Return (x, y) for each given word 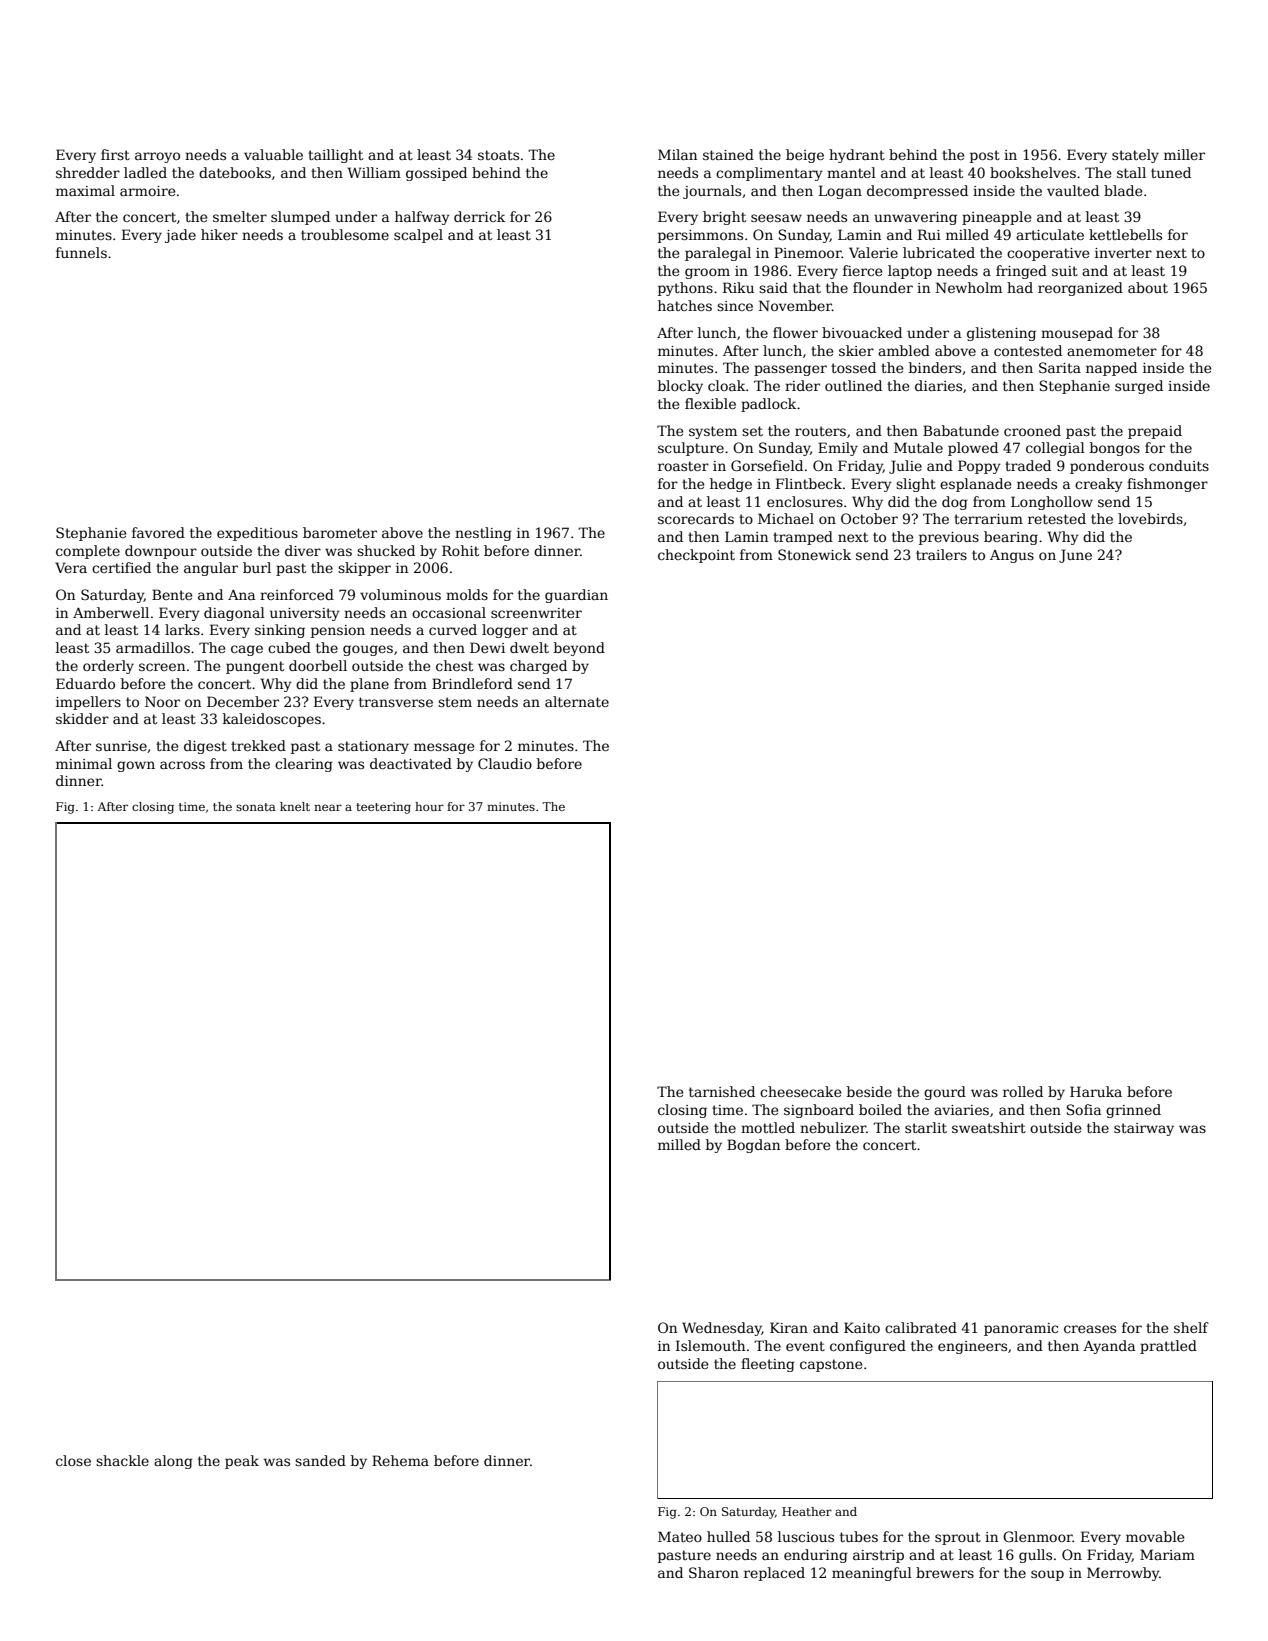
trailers (941, 554)
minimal (84, 763)
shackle (122, 1460)
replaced (774, 1574)
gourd (945, 1093)
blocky (680, 387)
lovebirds (1150, 518)
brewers (945, 1572)
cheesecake (800, 1091)
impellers (88, 703)
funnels (81, 252)
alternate (577, 701)
